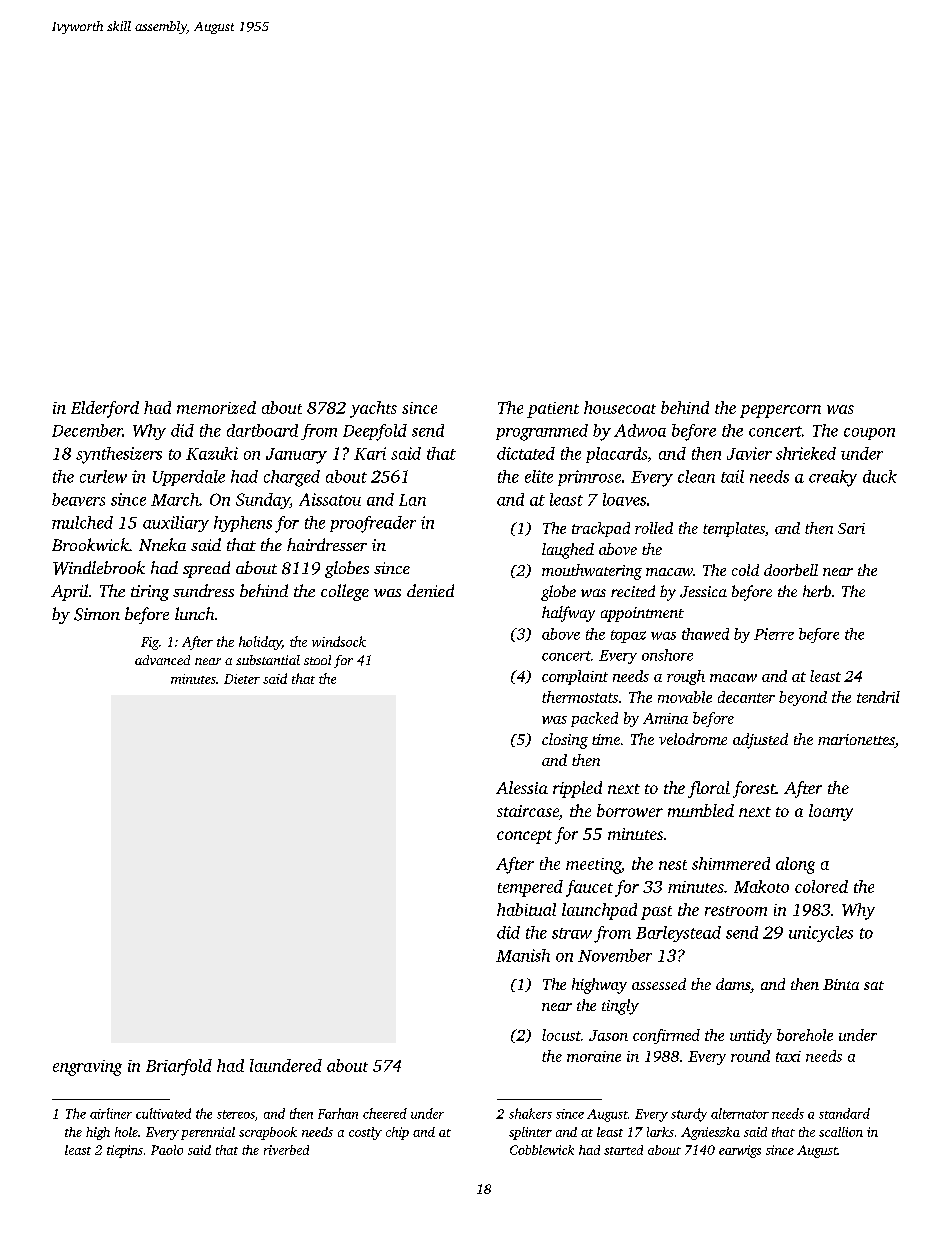 This screenshot has height=1233, width=952. I want to click on concept, so click(524, 837).
